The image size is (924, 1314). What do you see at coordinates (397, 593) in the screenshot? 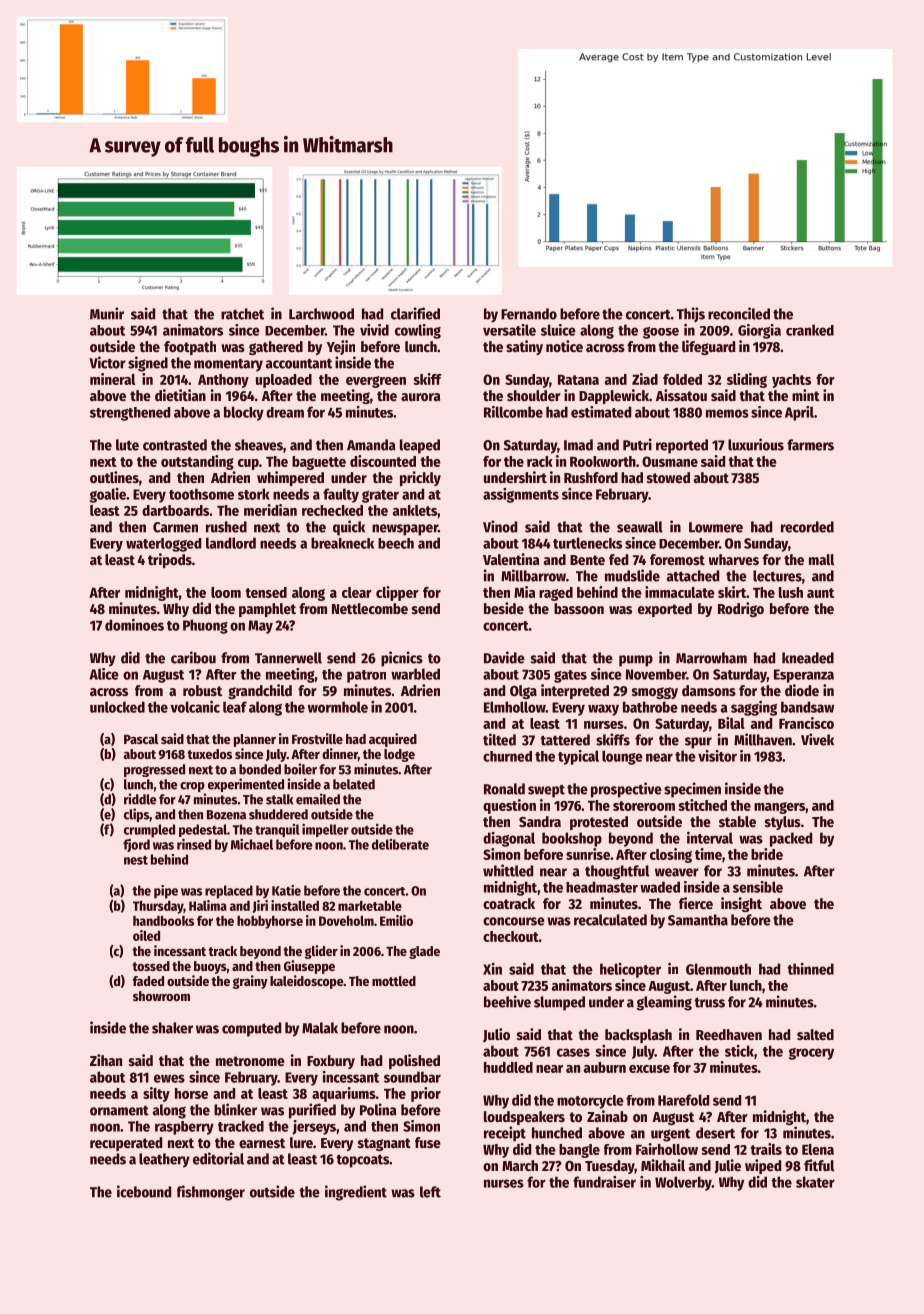
I see `clipper` at bounding box center [397, 593].
